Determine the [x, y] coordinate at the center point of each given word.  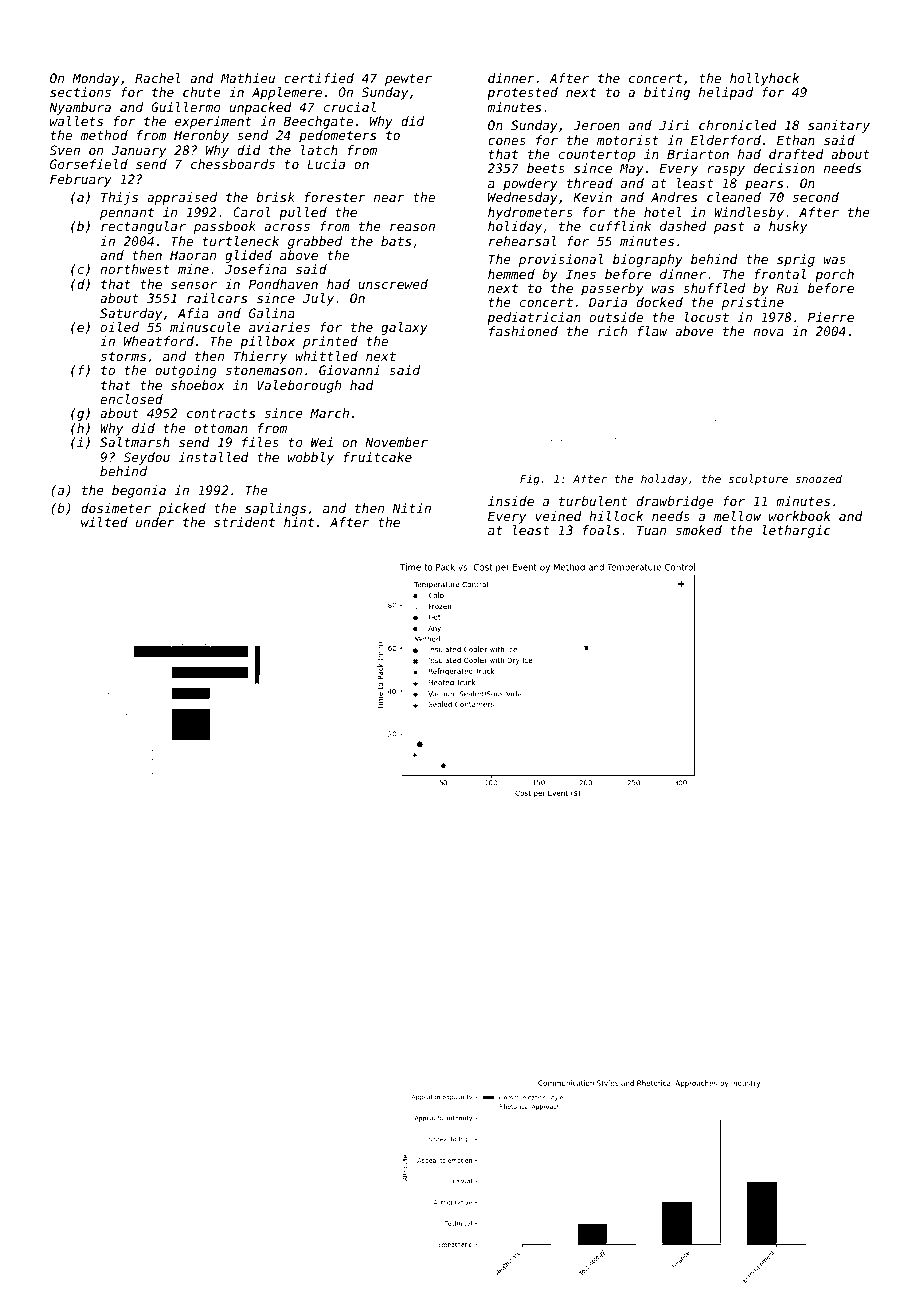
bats [396, 241]
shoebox [198, 385]
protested [522, 93]
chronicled [738, 125]
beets [546, 168]
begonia [139, 491]
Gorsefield [89, 164]
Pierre [831, 317]
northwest [135, 269]
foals [601, 530]
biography [648, 260]
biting [667, 93]
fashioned [523, 331]
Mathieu [248, 78]
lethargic [797, 531]
